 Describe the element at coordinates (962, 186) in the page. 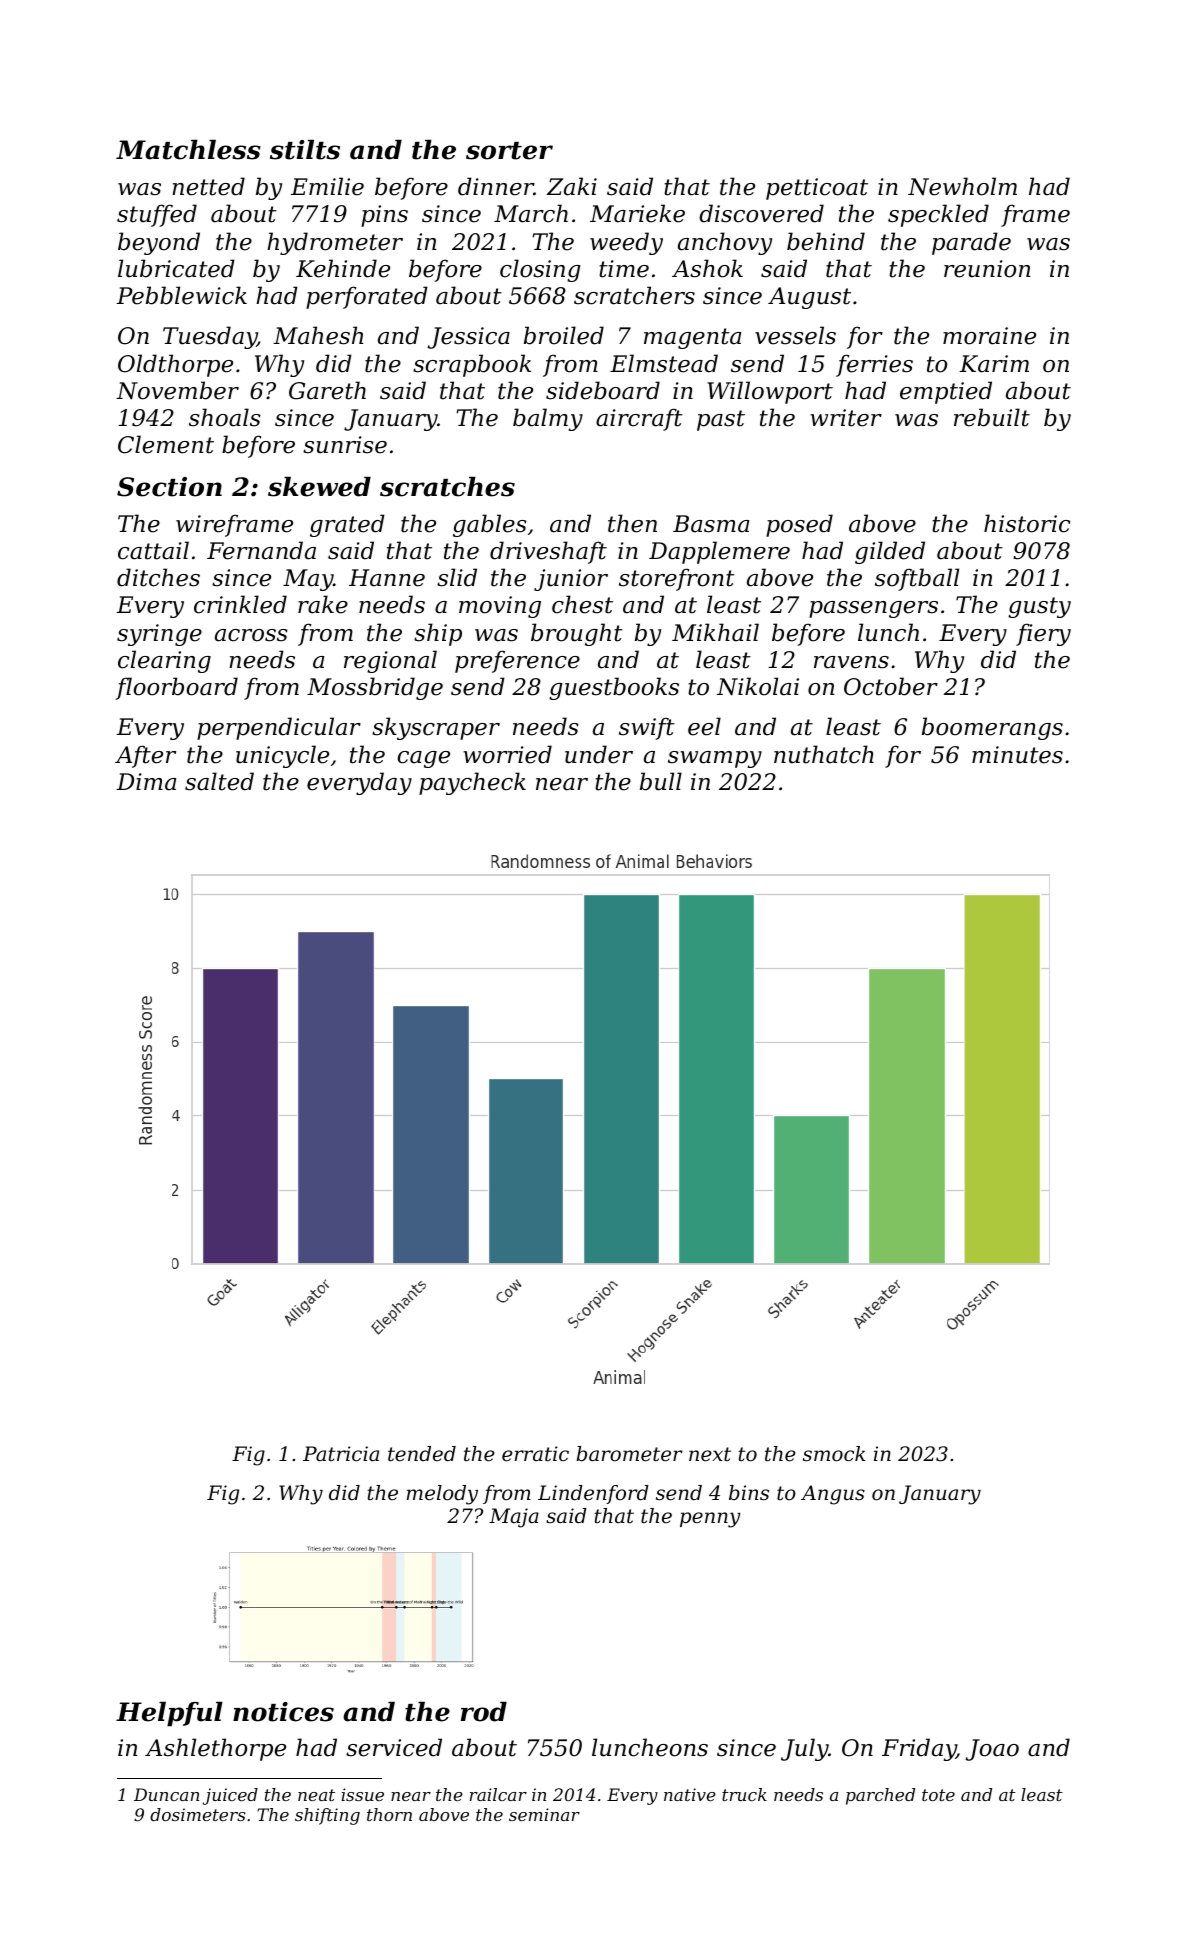

I see `Newholm` at that location.
